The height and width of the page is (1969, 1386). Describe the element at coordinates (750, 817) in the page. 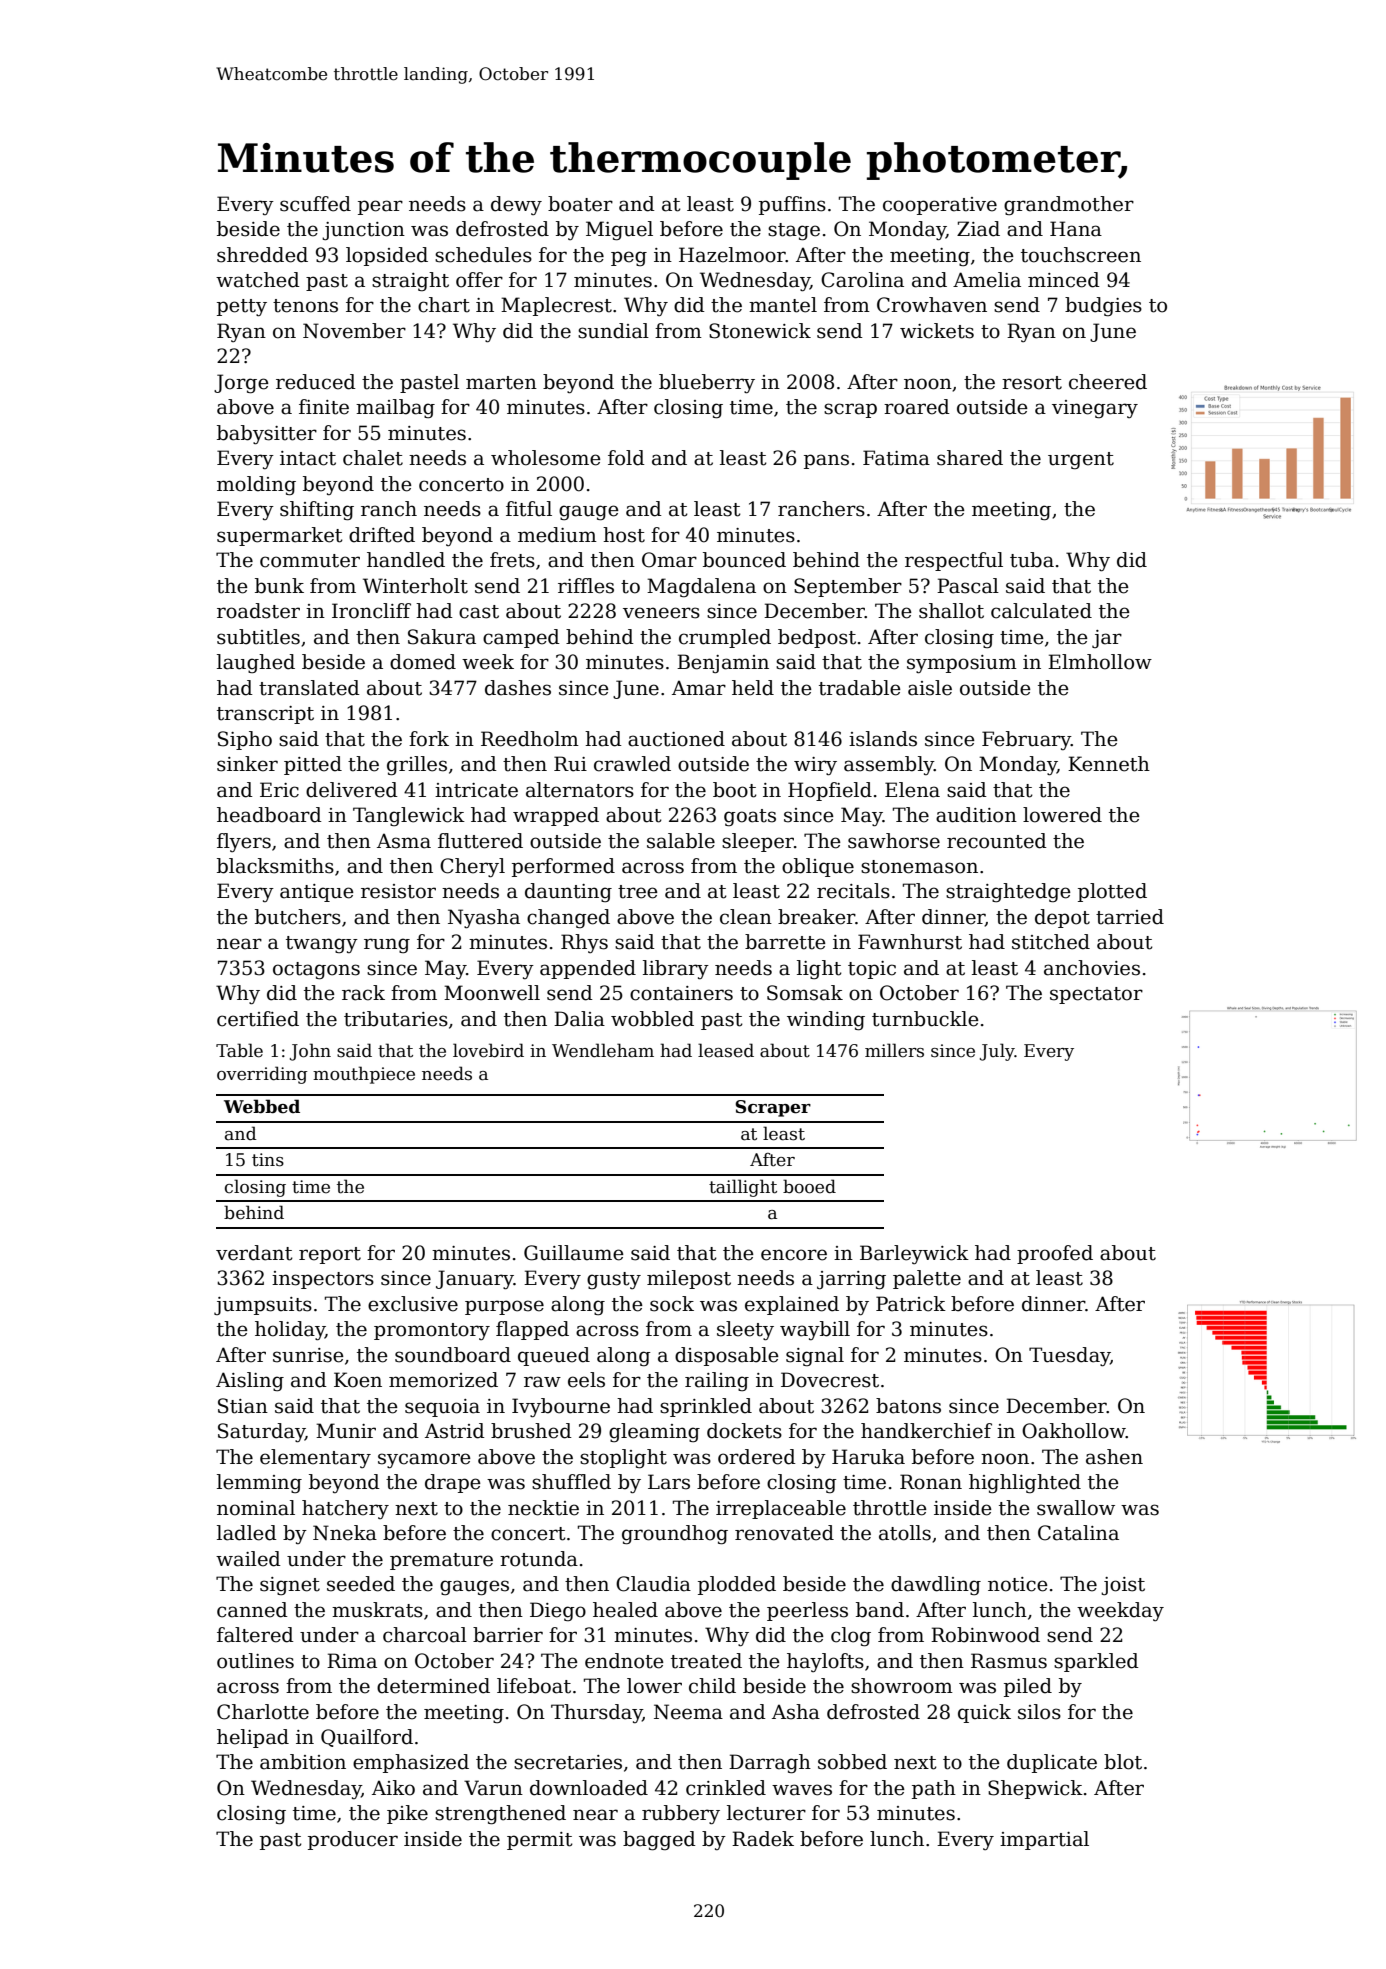

I see `goats` at that location.
